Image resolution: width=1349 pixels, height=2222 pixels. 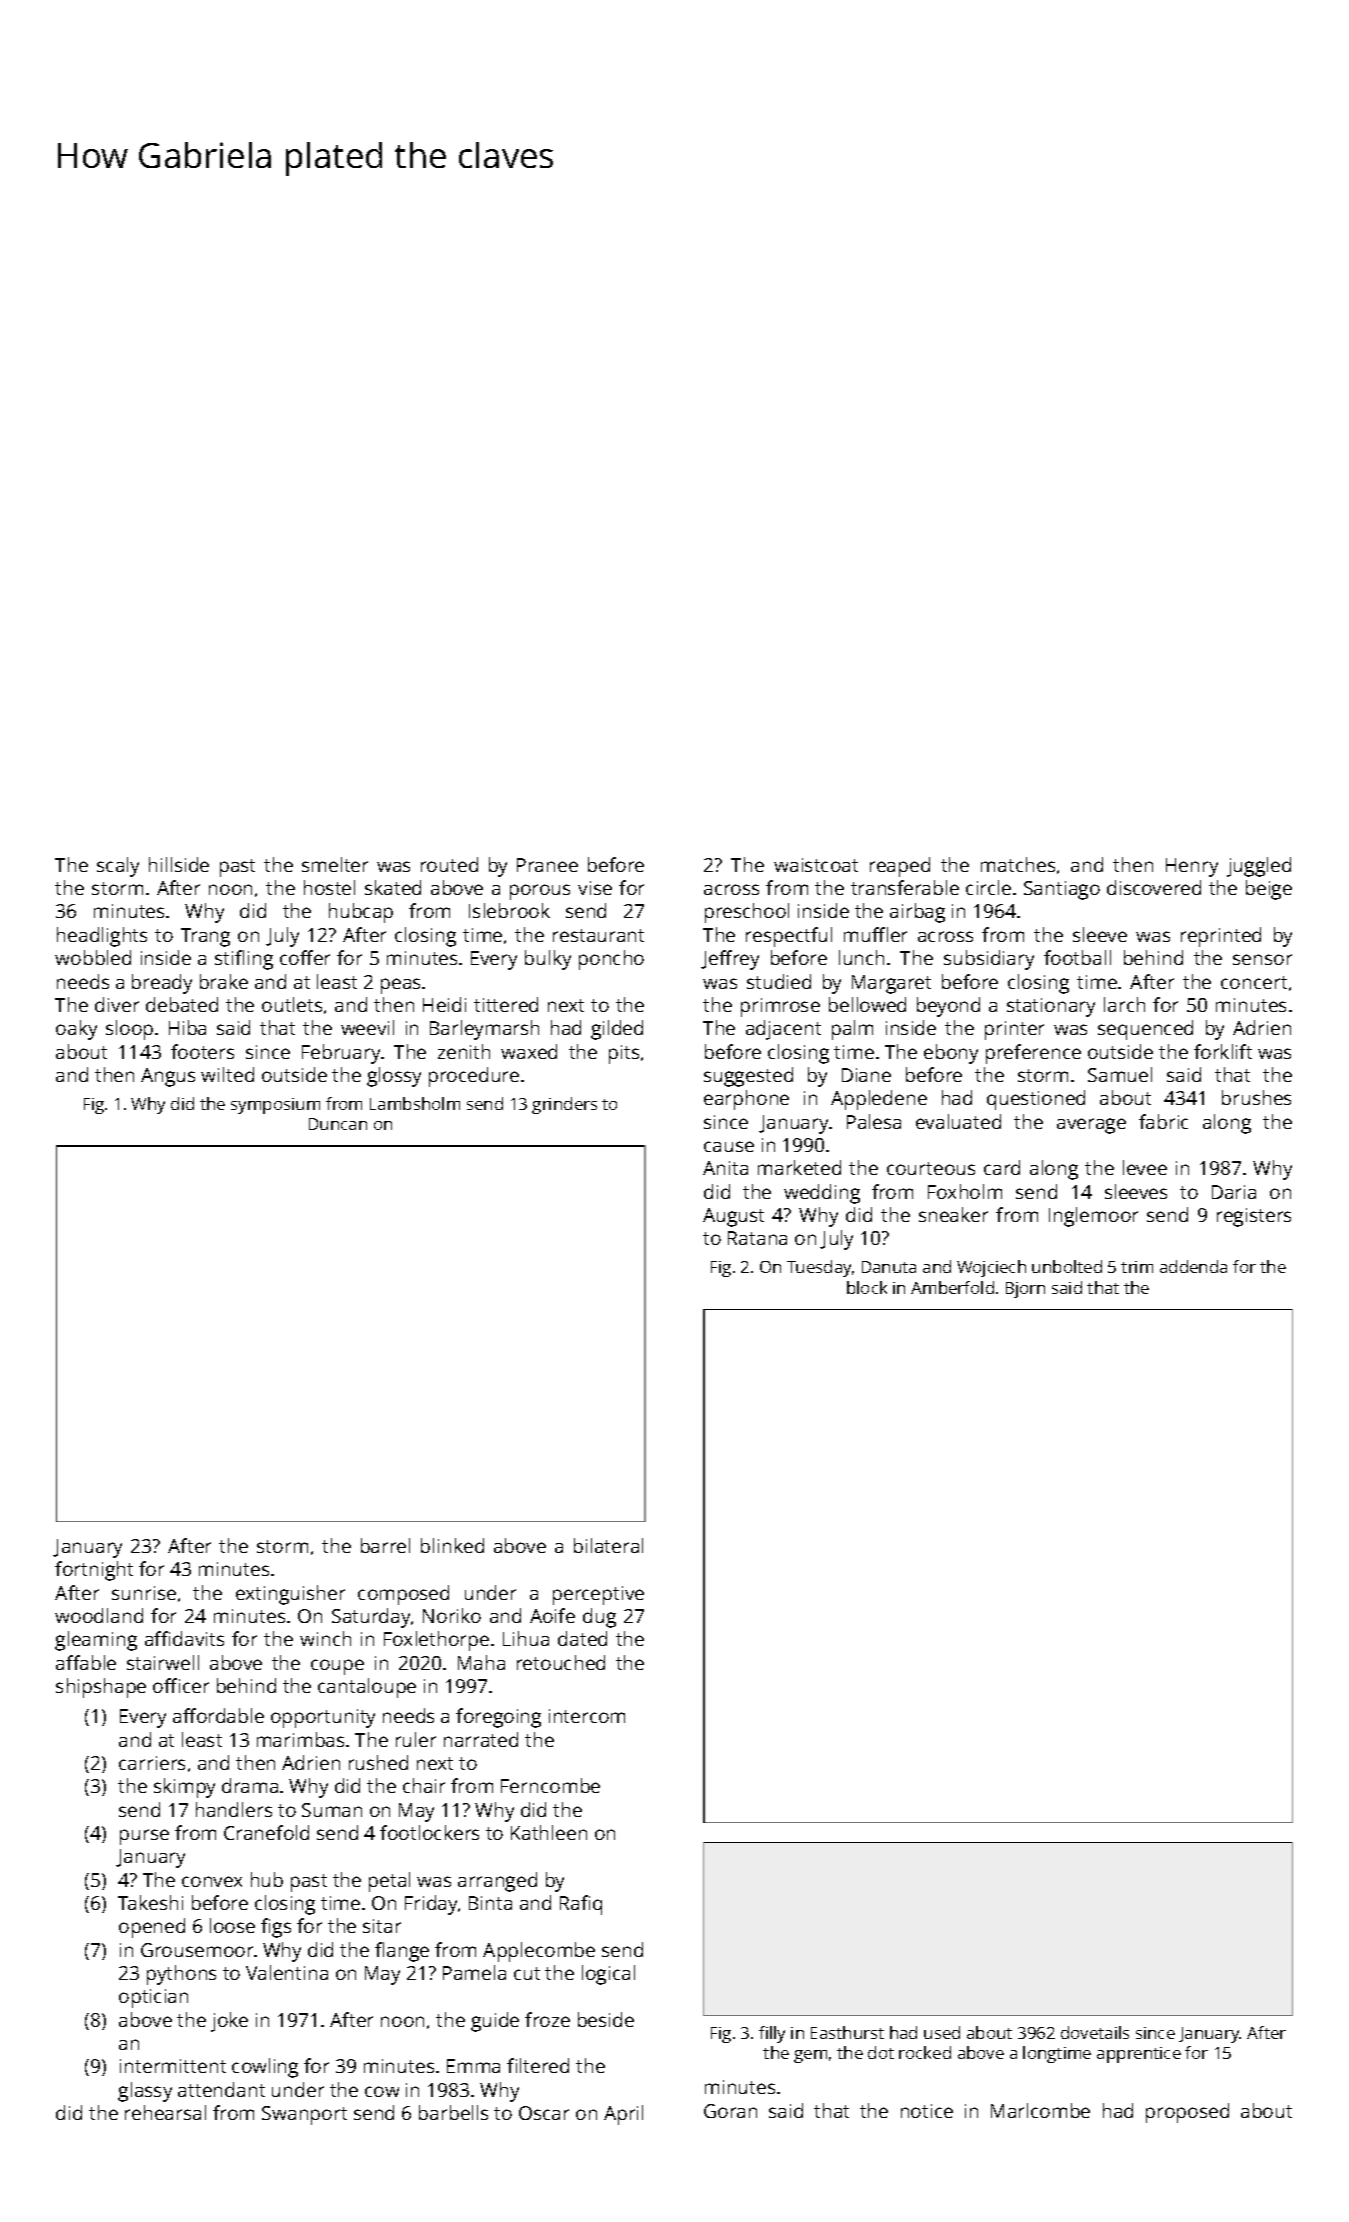 What do you see at coordinates (276, 1928) in the document?
I see `figs` at bounding box center [276, 1928].
